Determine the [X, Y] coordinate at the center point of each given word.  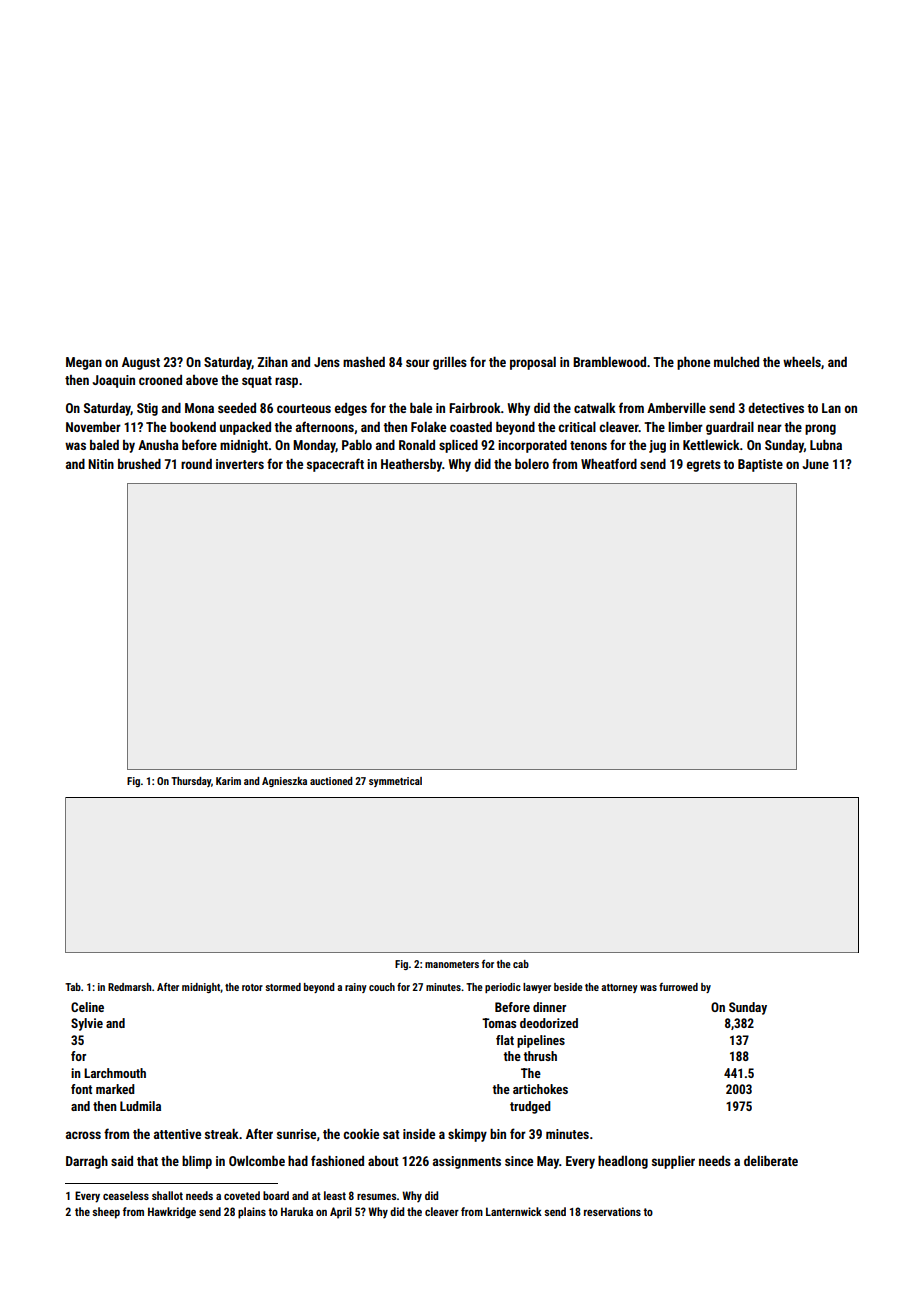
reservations [612, 1211]
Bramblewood [609, 362]
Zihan [273, 362]
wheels [802, 362]
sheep [106, 1213]
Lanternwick [514, 1211]
